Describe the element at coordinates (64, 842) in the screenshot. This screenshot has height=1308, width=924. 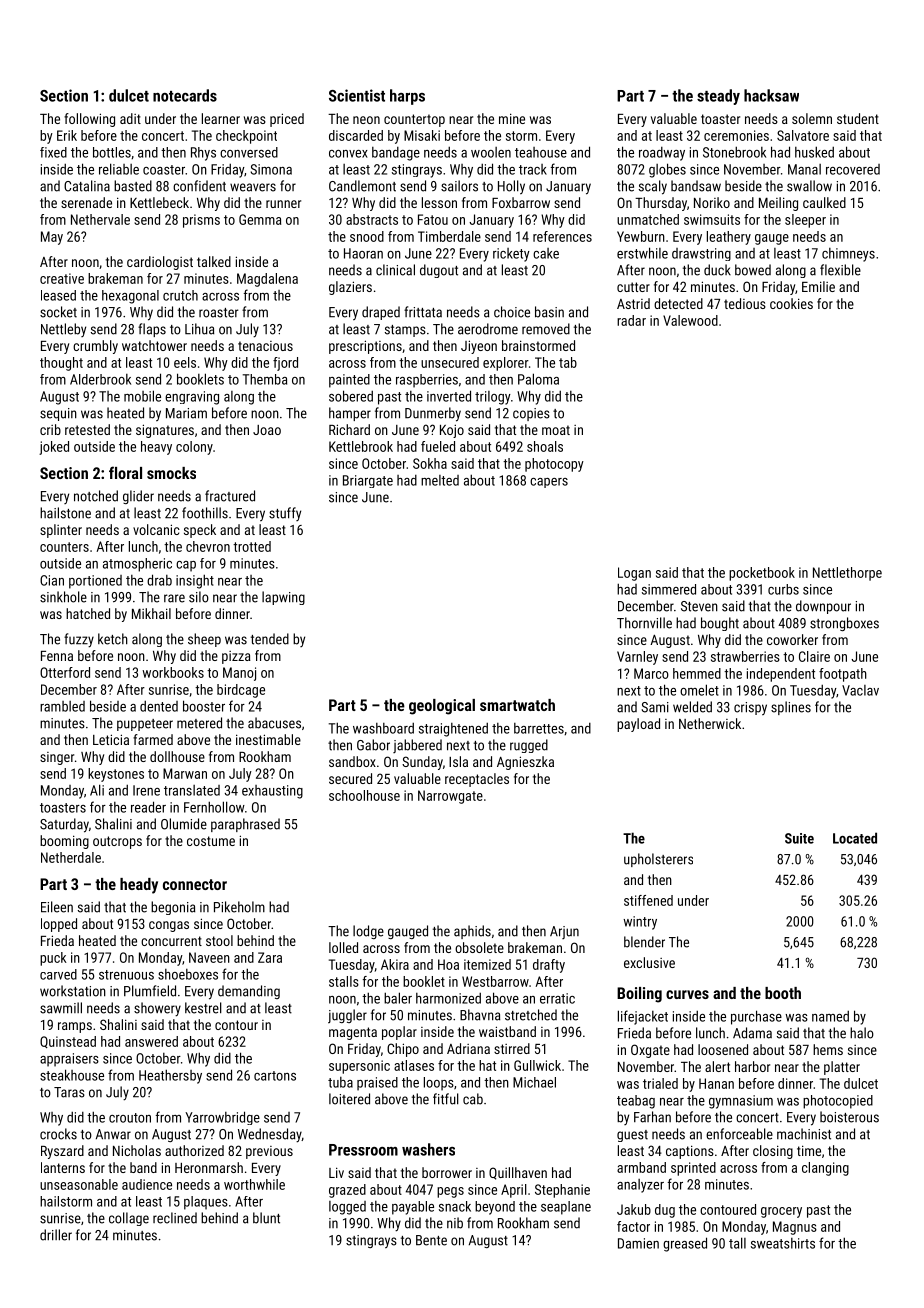
I see `booming` at that location.
